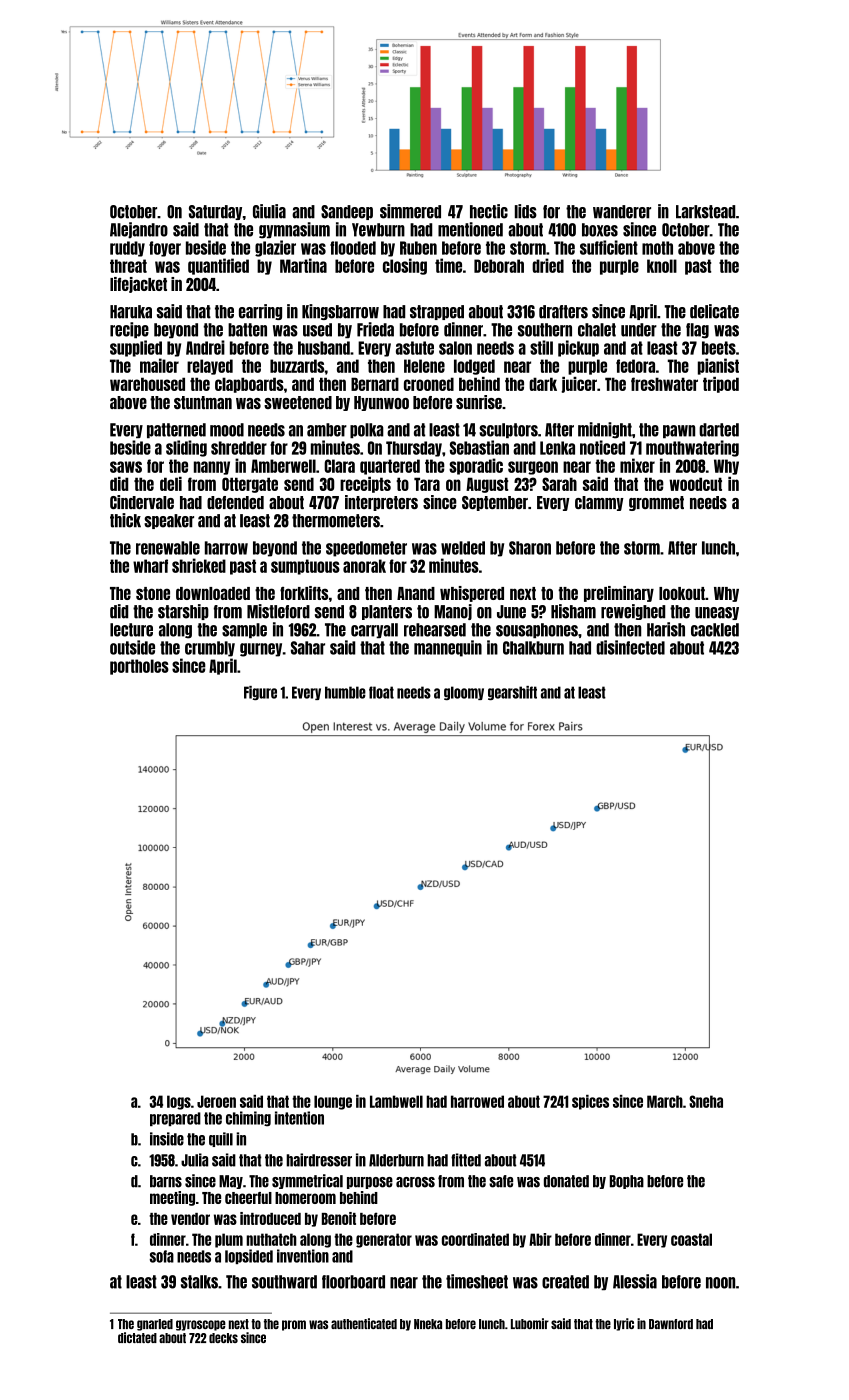 This page has height=1400, width=849. I want to click on uneasy, so click(717, 613).
